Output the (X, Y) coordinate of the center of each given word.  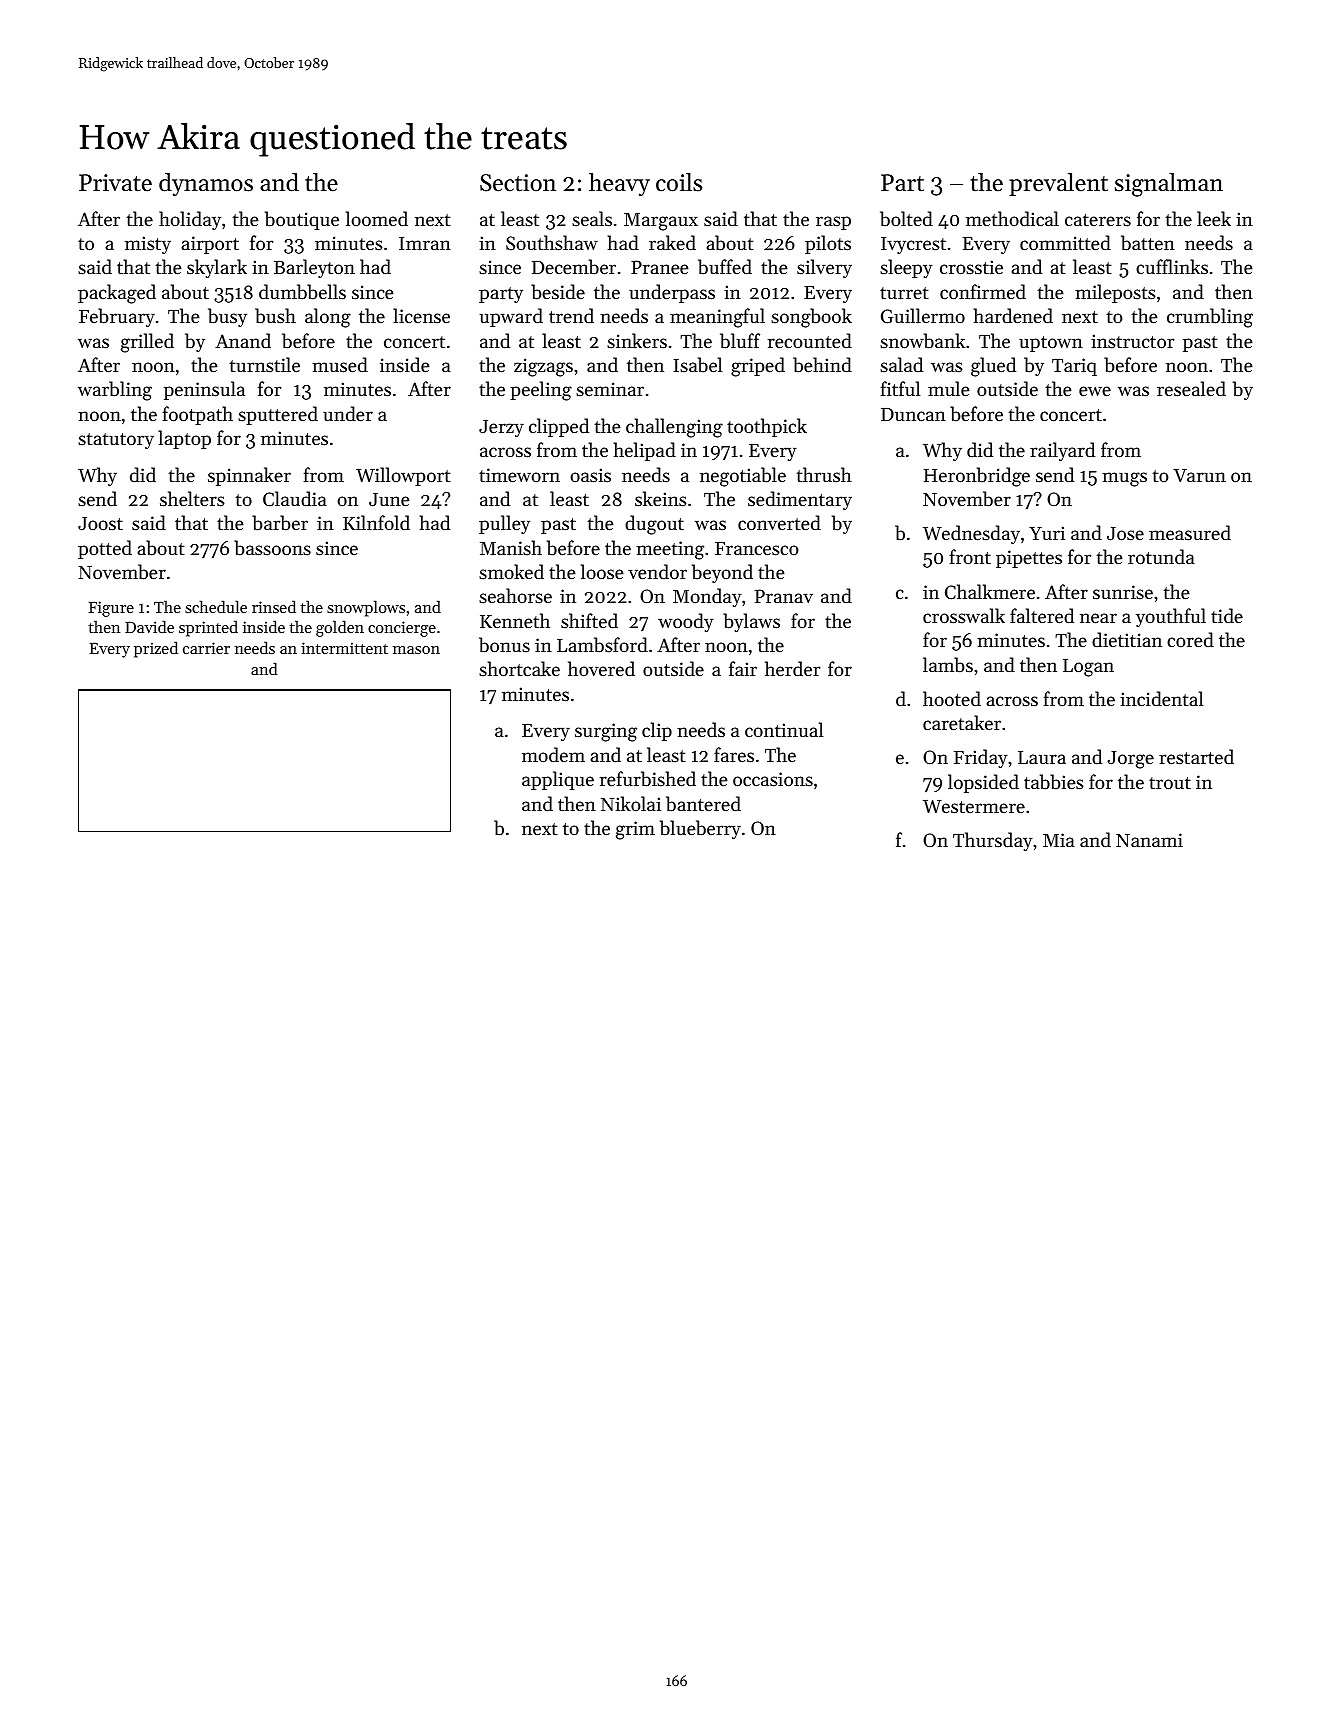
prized (156, 649)
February (117, 317)
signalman (1169, 185)
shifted (589, 620)
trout (1170, 783)
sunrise (1123, 592)
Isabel (697, 365)
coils (679, 182)
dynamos (206, 184)
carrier (206, 648)
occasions (773, 779)
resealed (1191, 388)
